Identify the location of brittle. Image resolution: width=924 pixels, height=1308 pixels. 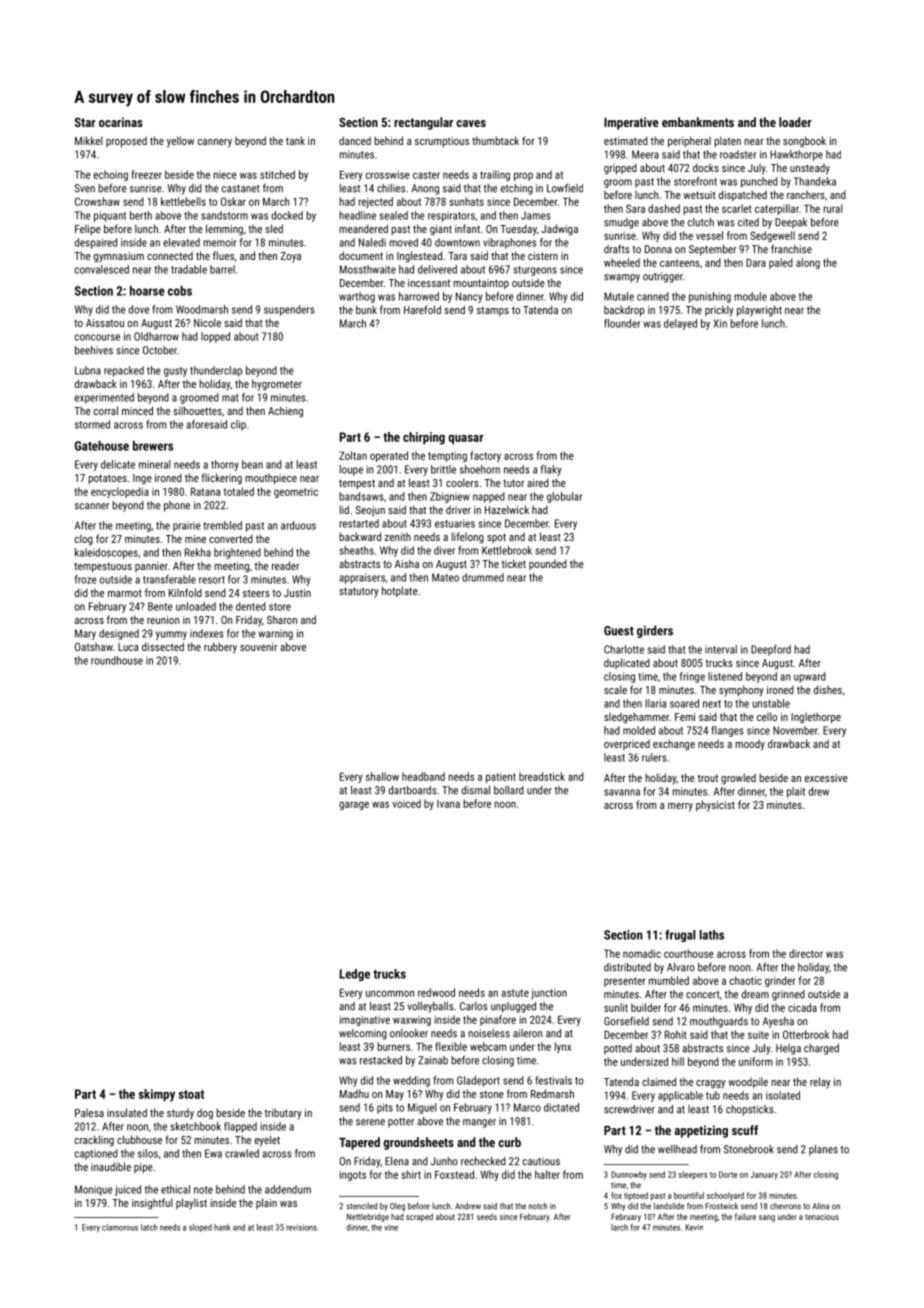
(443, 469).
